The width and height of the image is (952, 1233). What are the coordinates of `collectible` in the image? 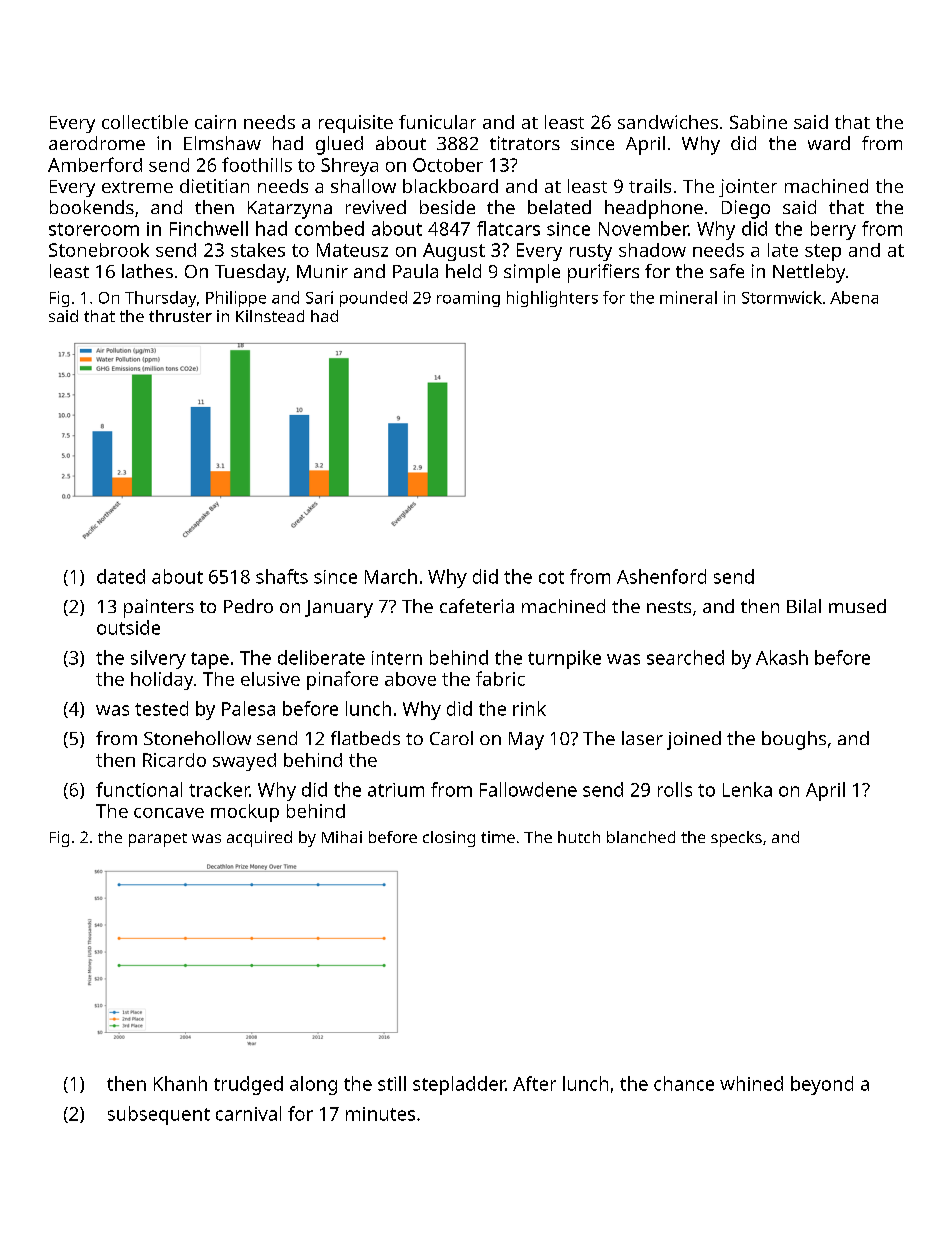 It's located at (145, 122).
